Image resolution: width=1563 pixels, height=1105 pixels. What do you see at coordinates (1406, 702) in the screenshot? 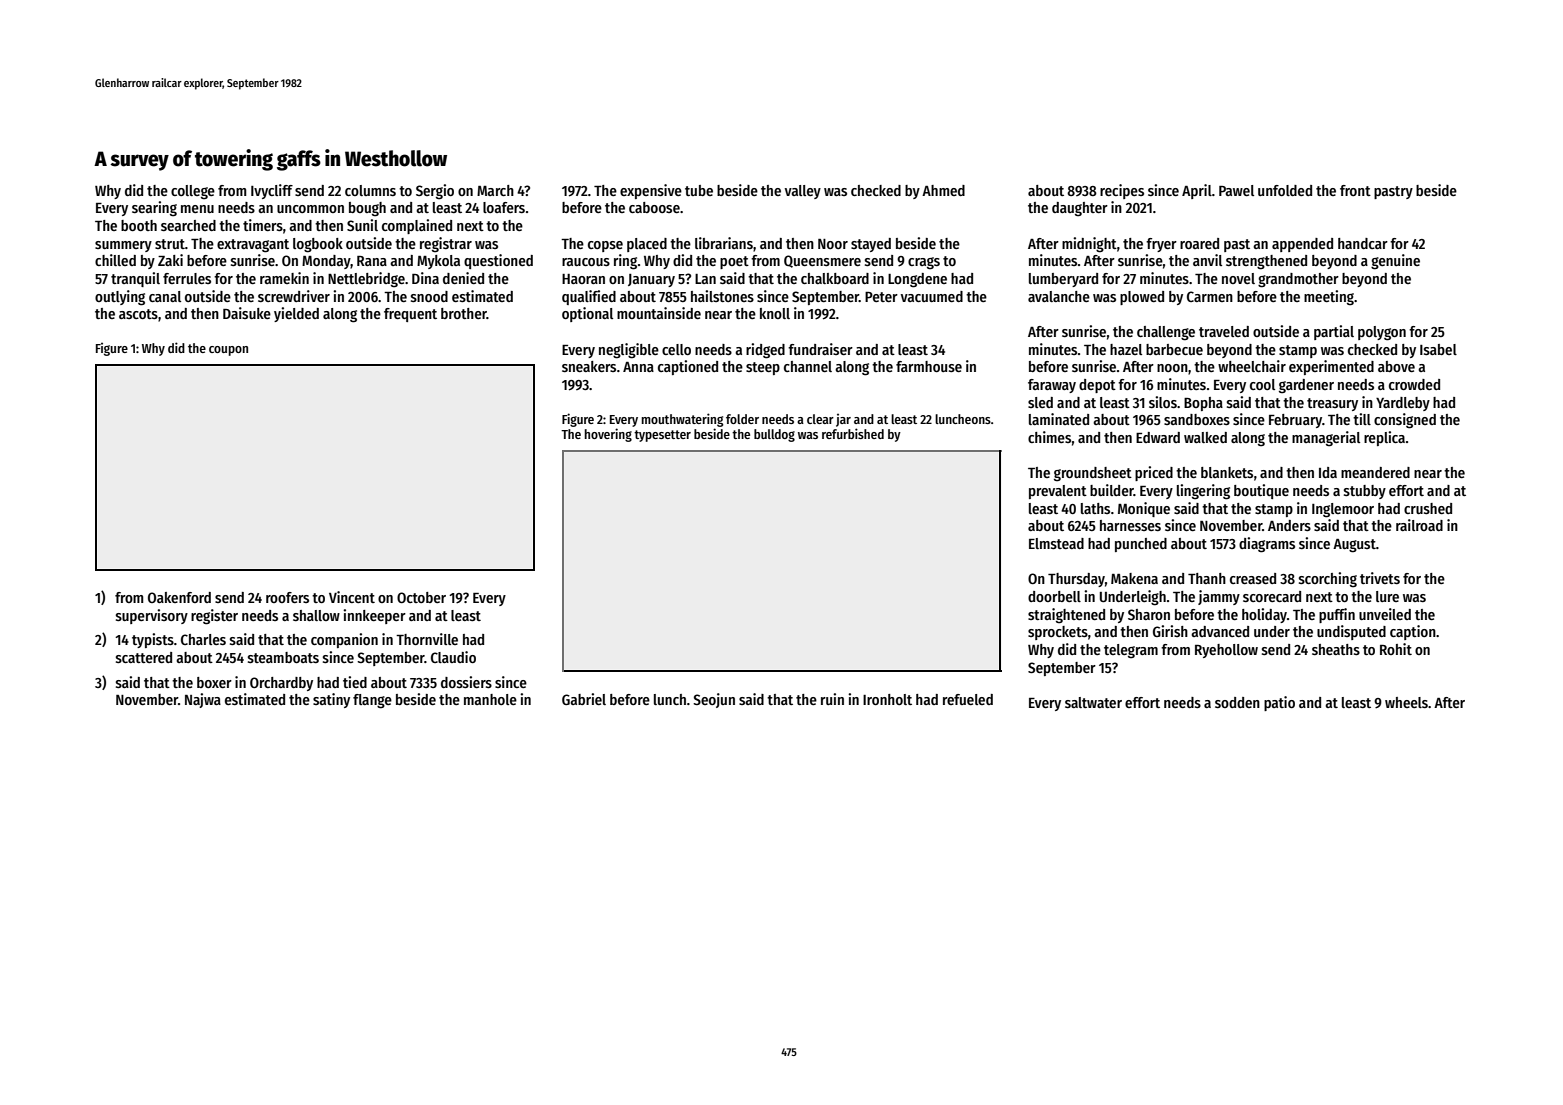
I see `wheels` at bounding box center [1406, 702].
